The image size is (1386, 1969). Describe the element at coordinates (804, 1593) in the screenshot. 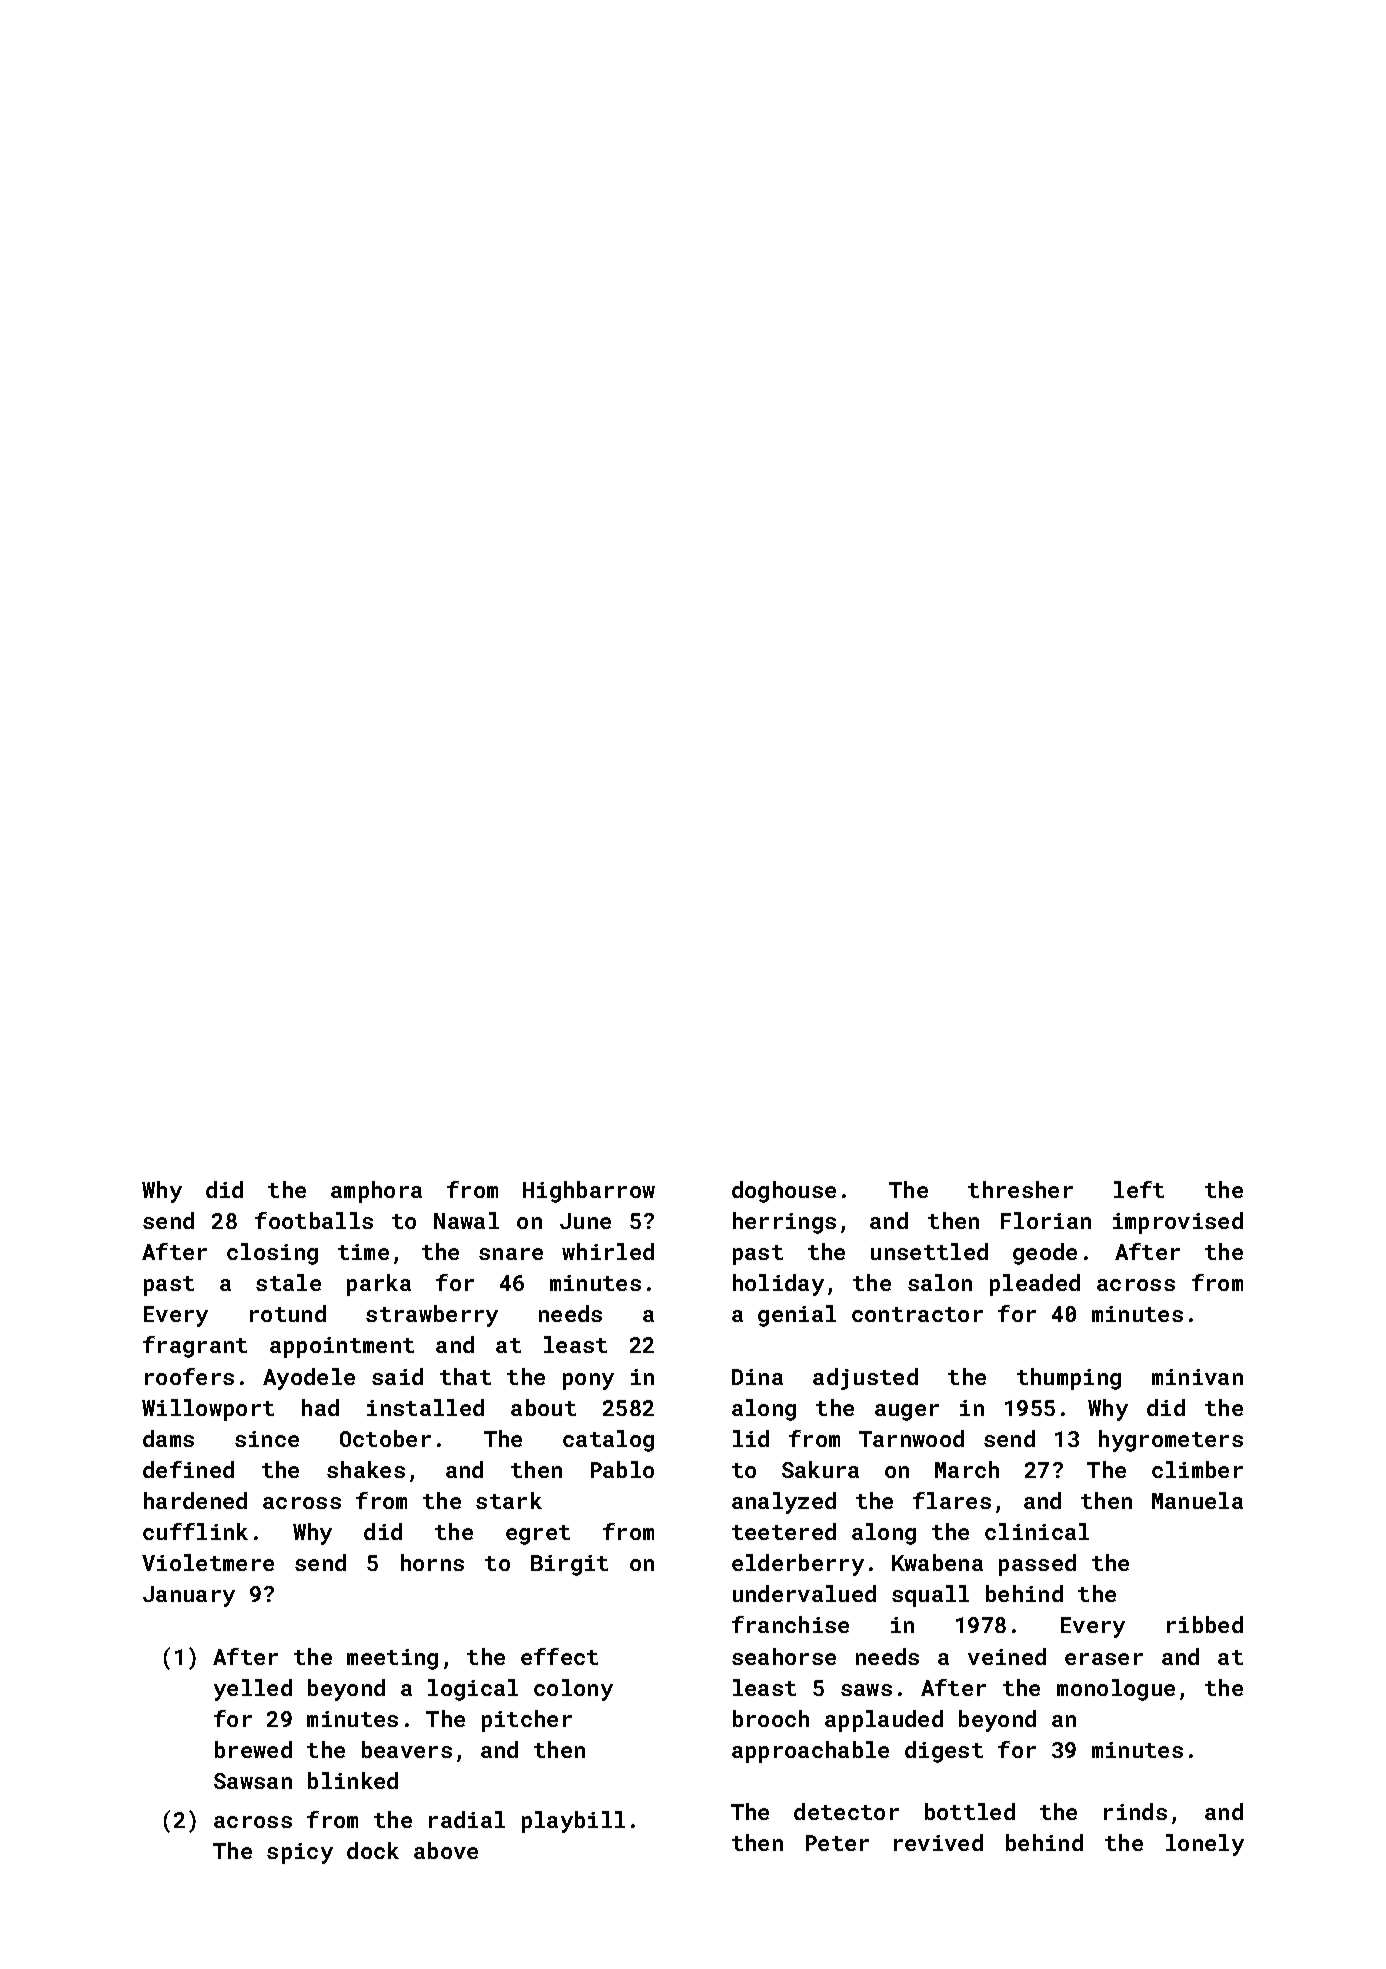

I see `undervalued` at that location.
